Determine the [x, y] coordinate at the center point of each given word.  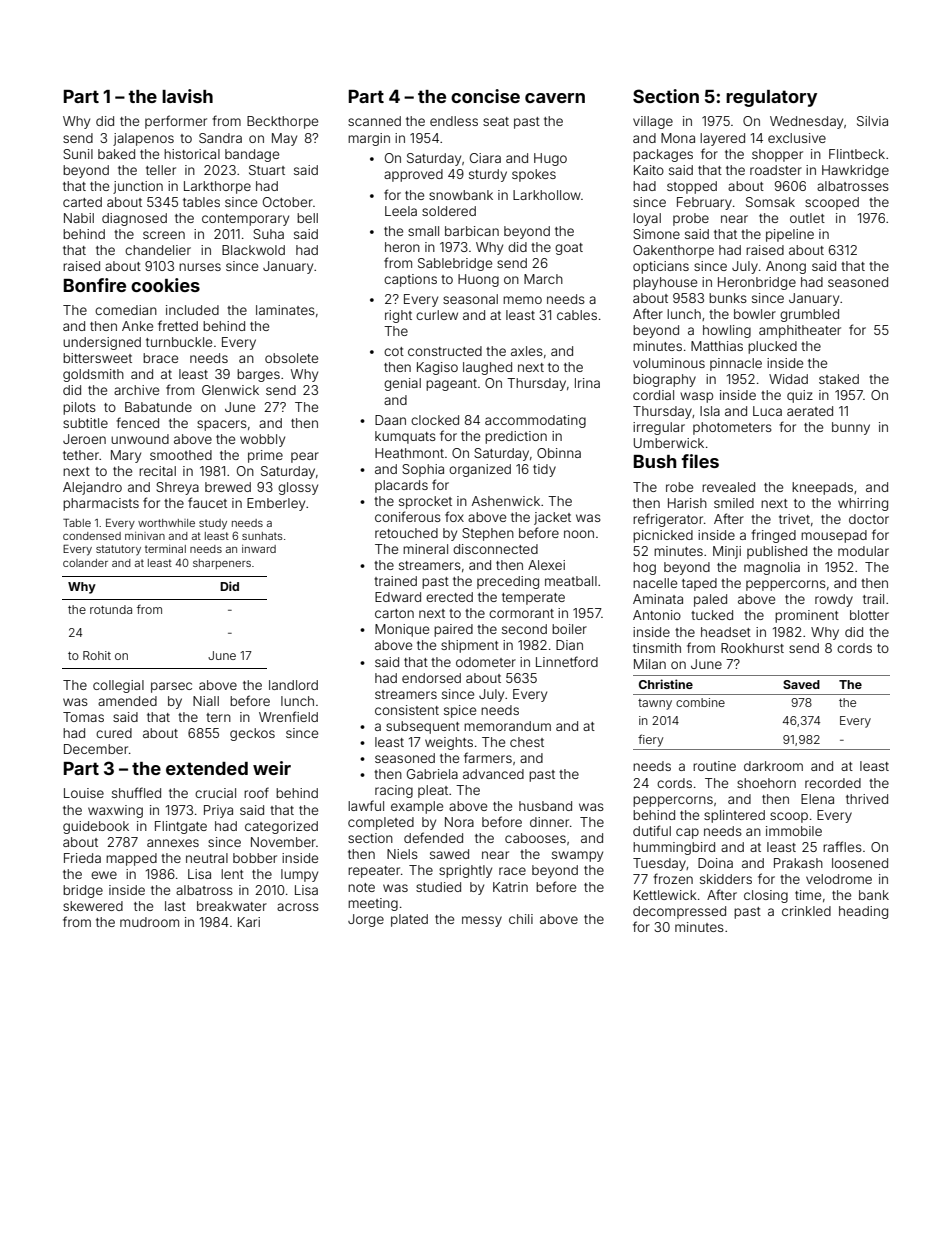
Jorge [366, 920]
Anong [786, 267]
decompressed [679, 912]
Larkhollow [547, 195]
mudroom [149, 922]
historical [192, 154]
